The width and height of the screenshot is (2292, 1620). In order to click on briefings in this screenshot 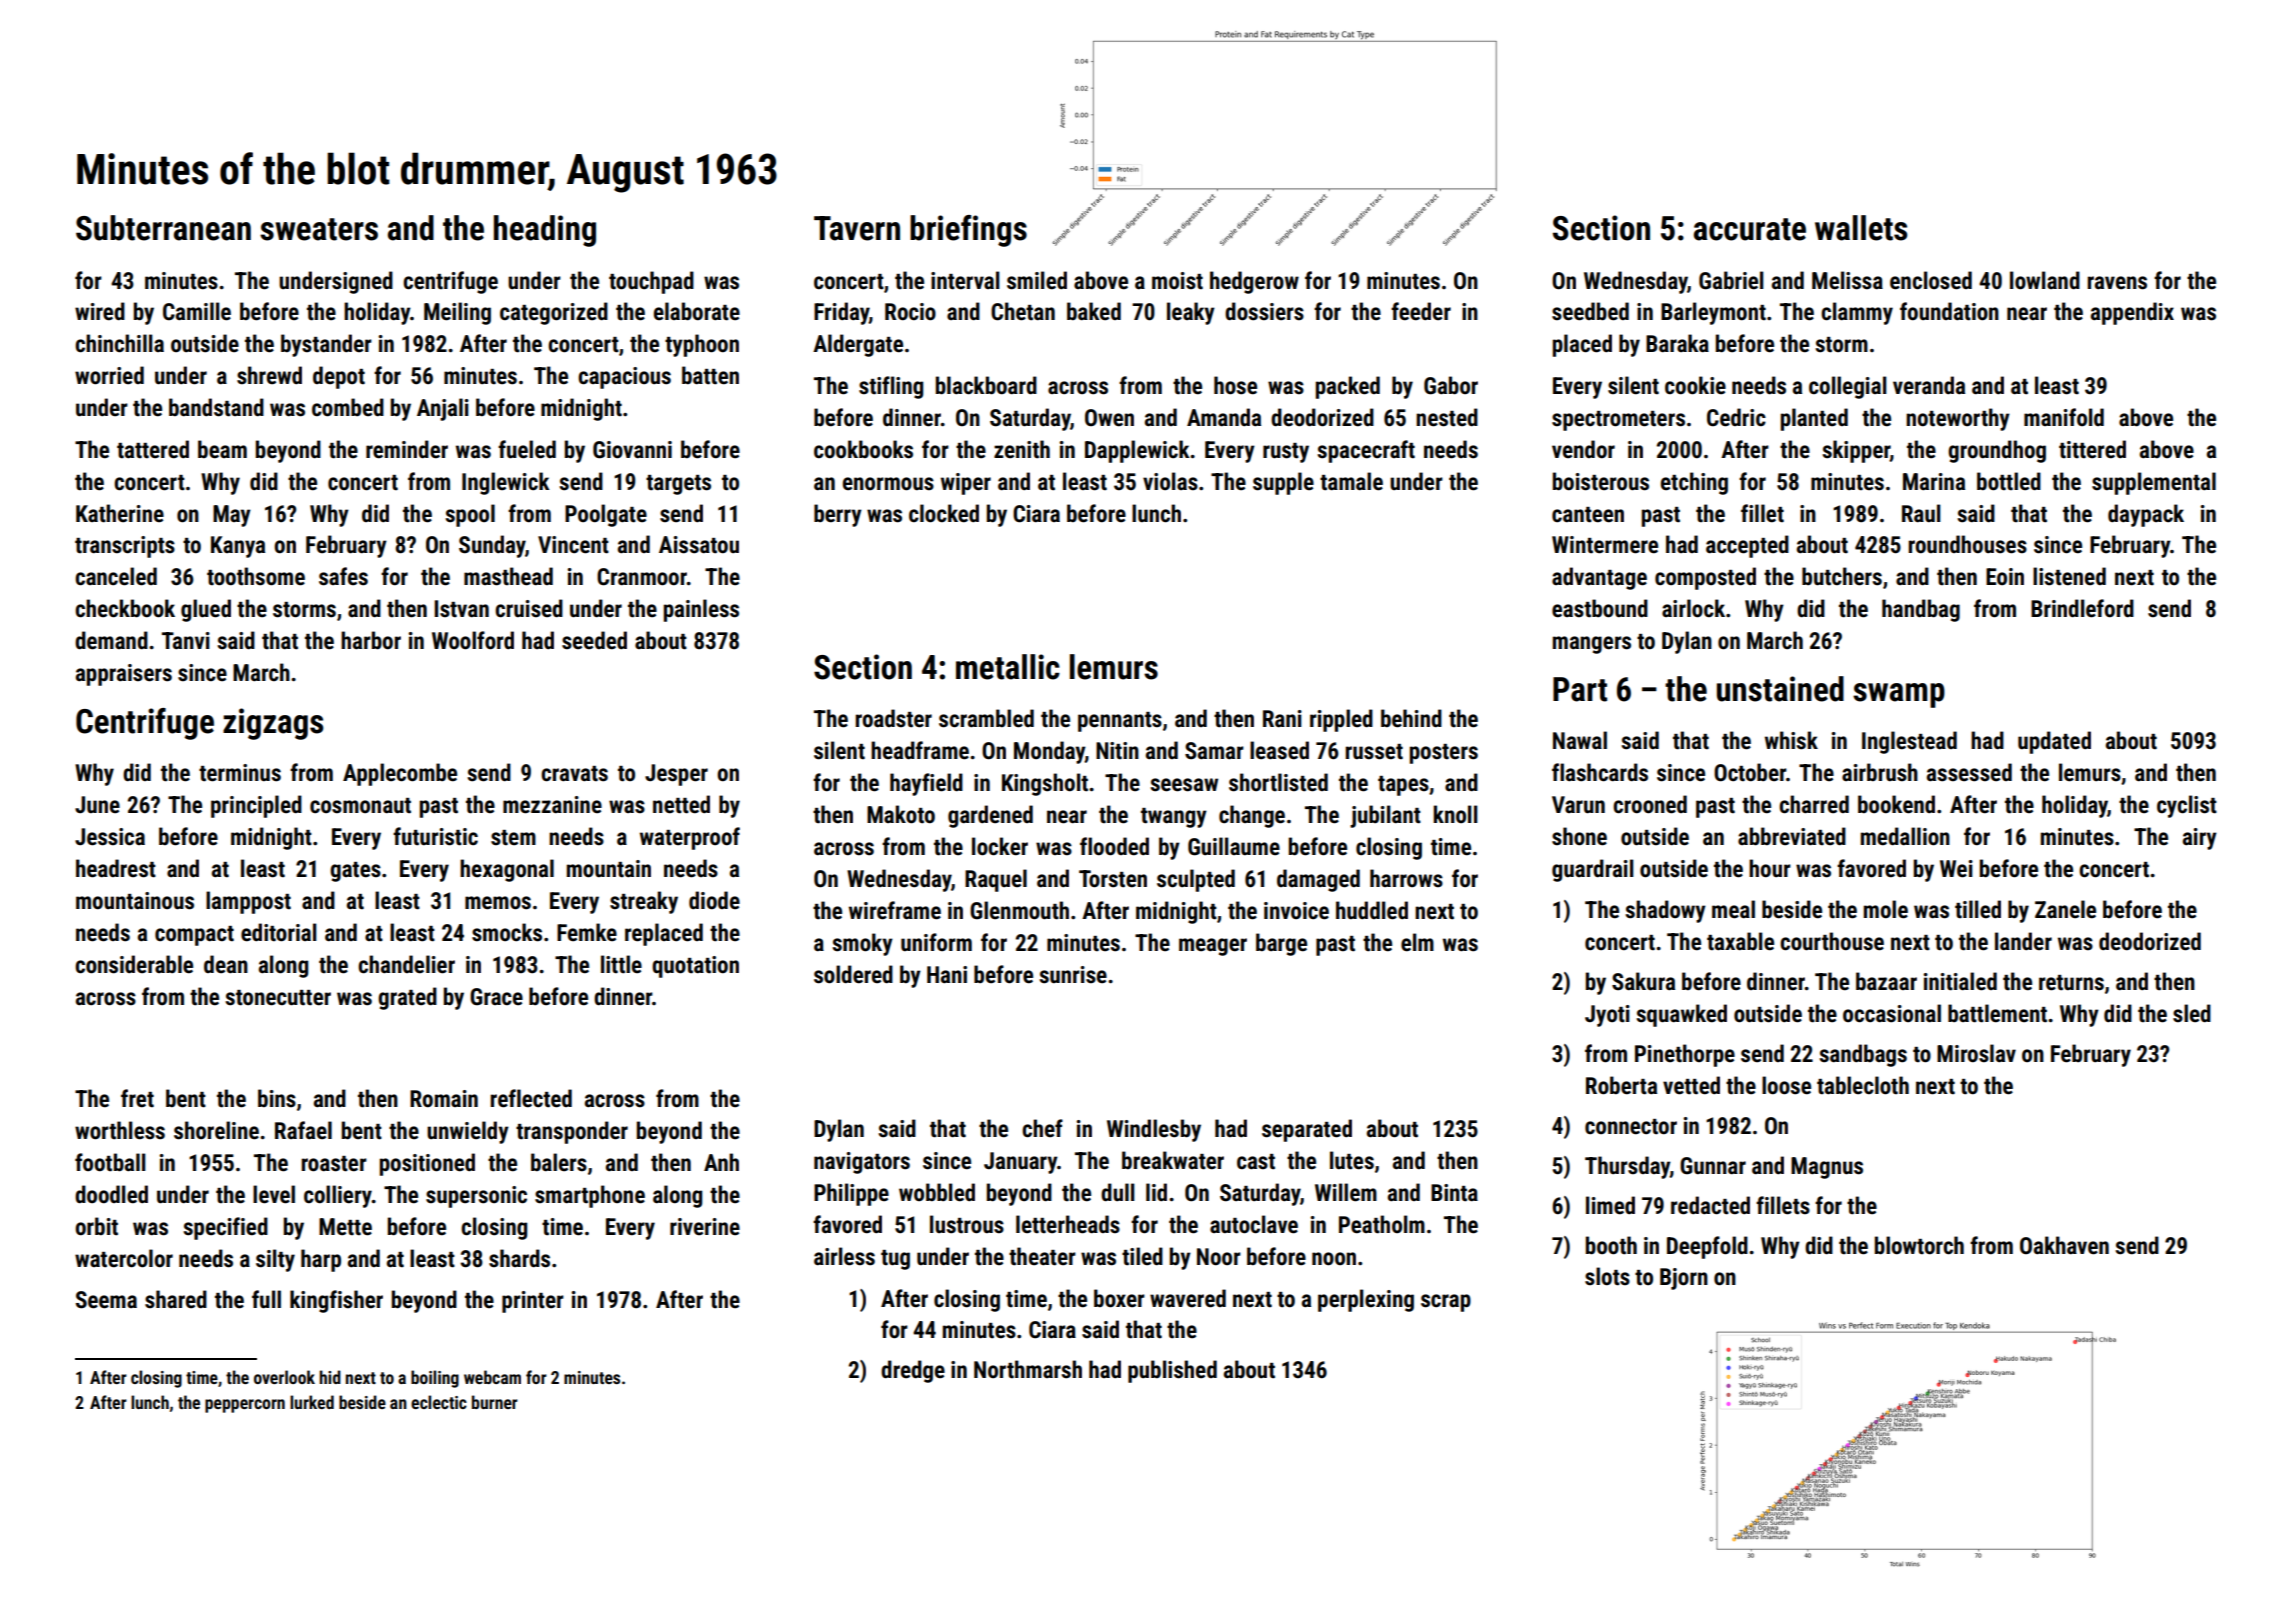, I will do `click(968, 231)`.
